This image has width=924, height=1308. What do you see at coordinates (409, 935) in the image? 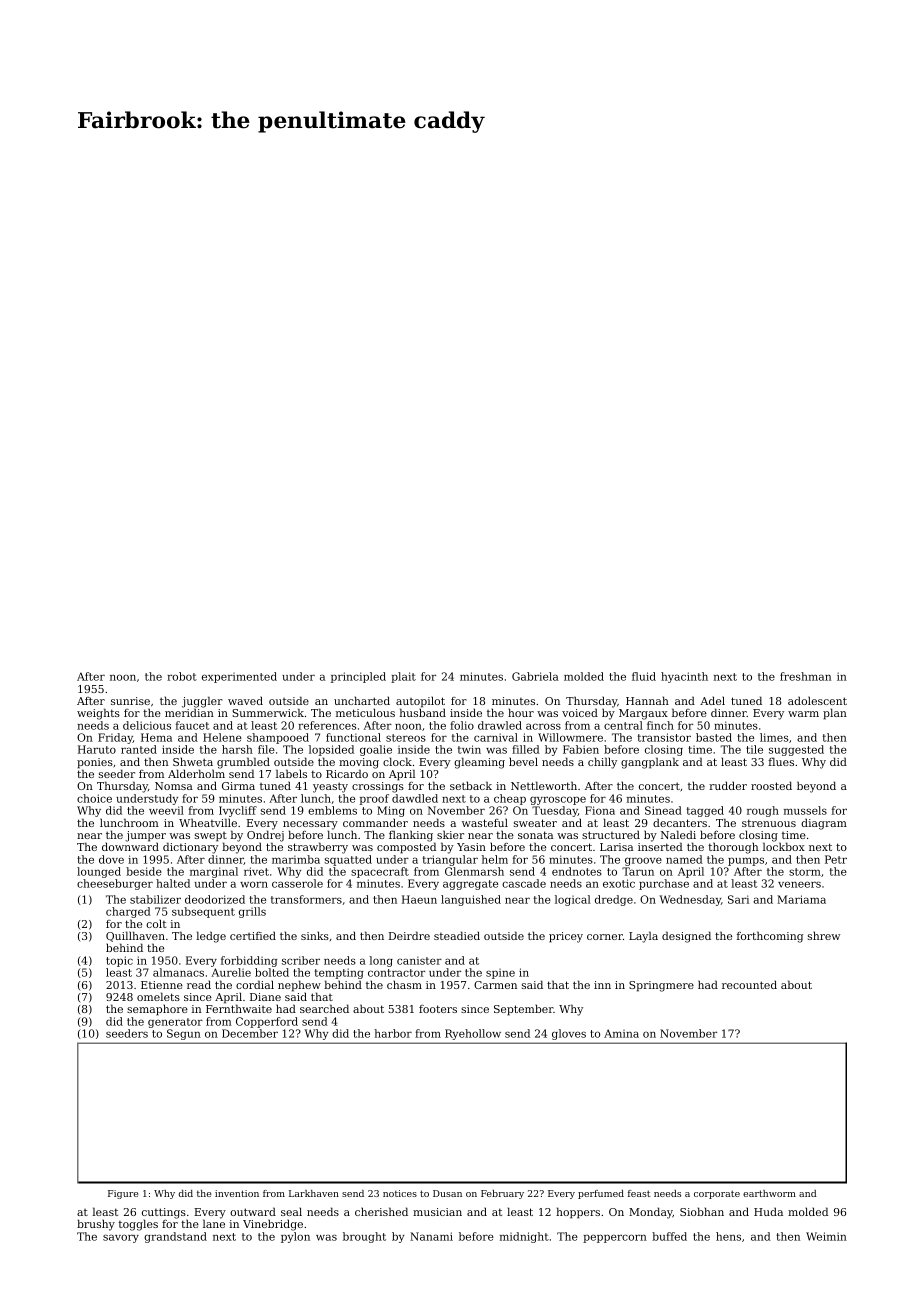
I see `Deirdre` at bounding box center [409, 935].
